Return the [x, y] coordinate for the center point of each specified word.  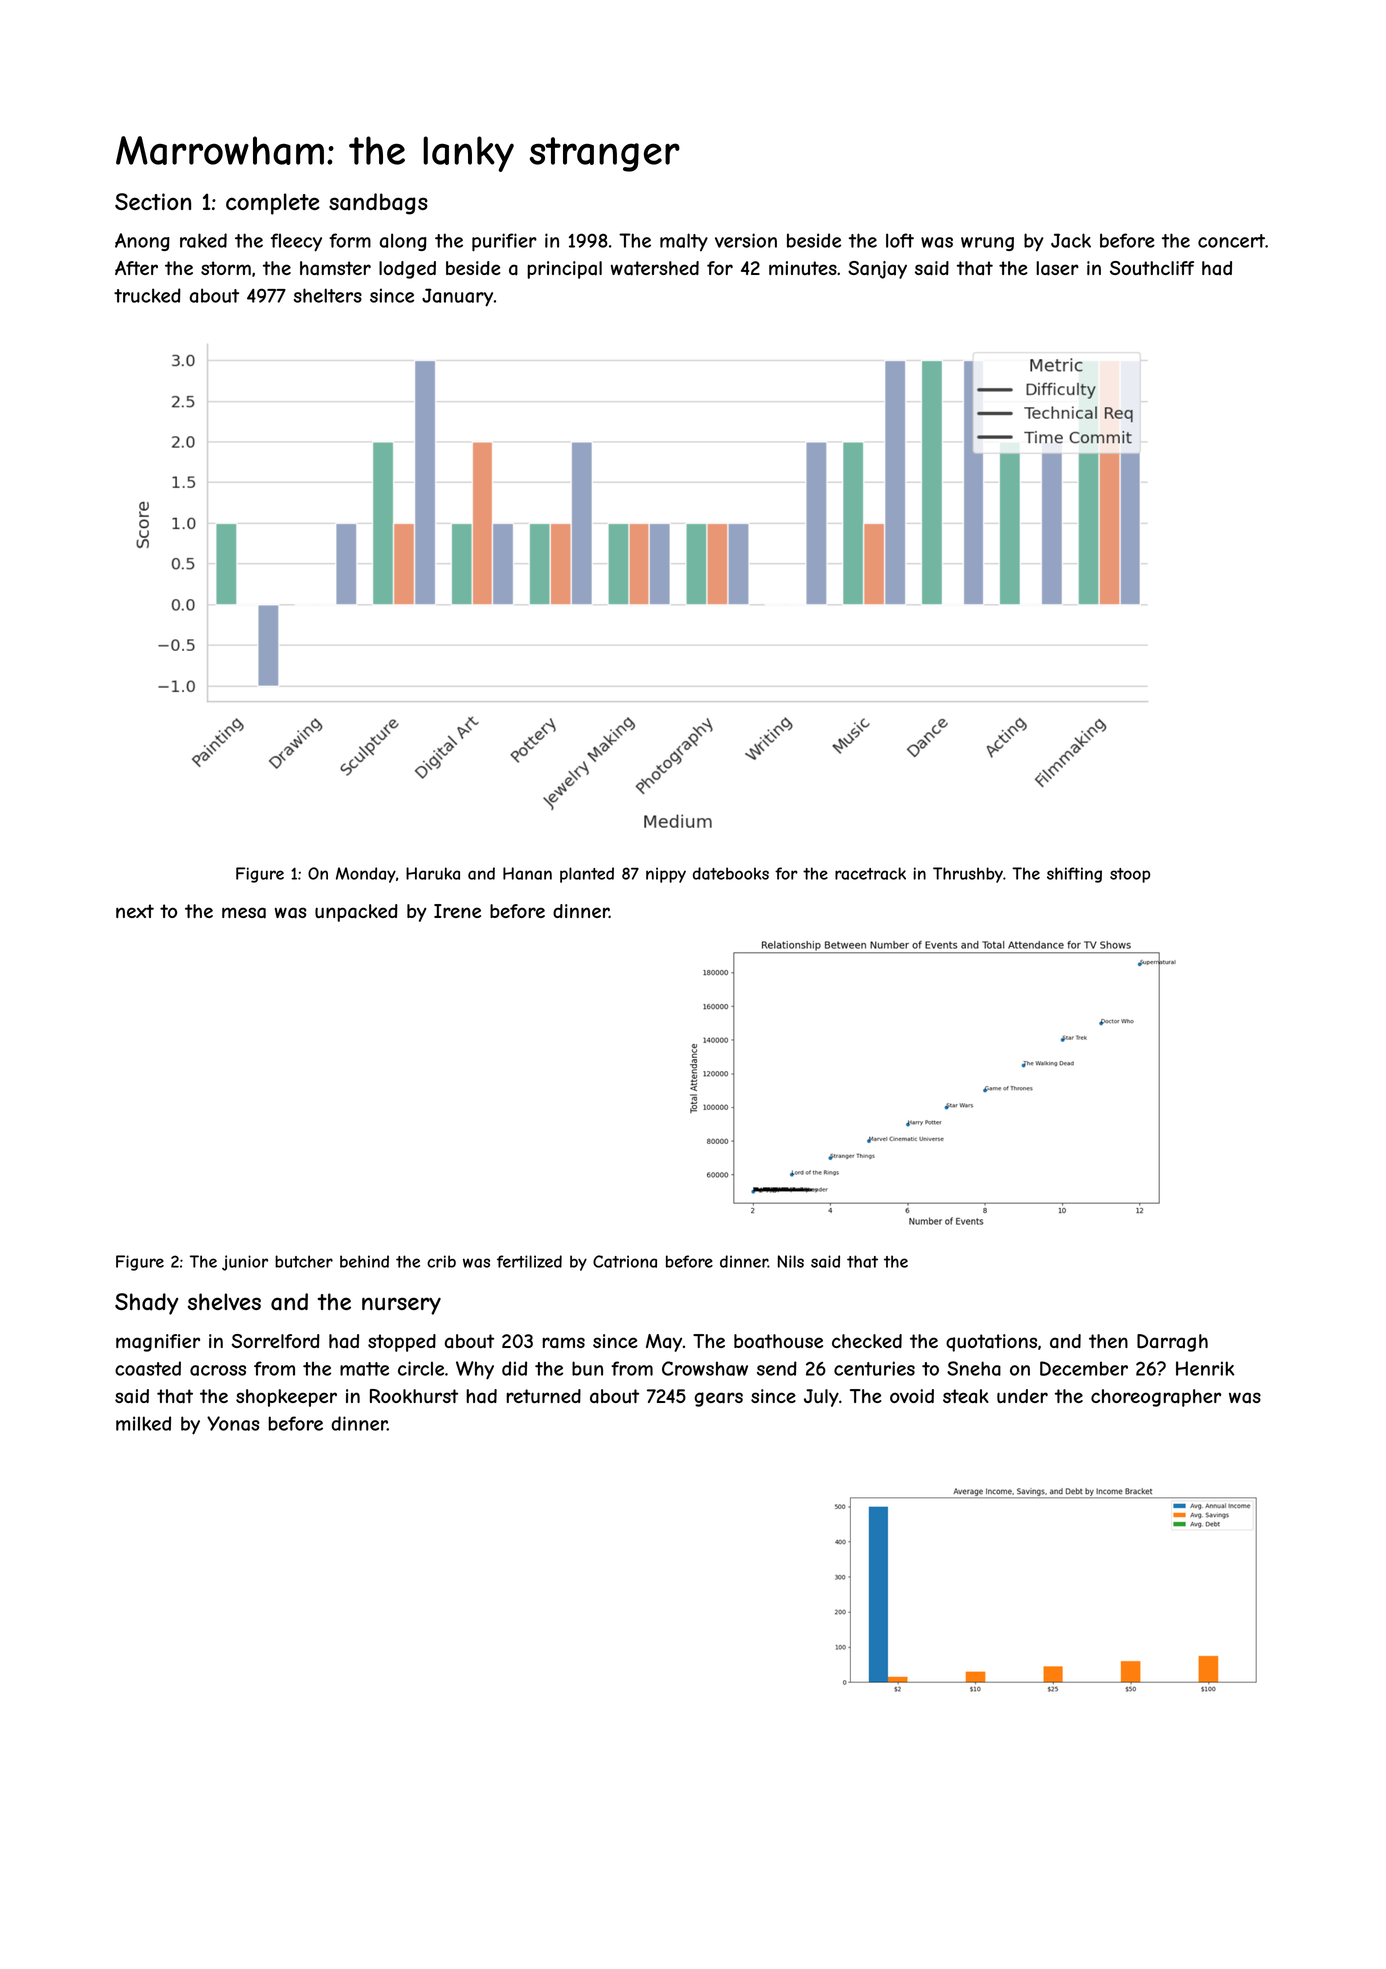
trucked [147, 295]
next [135, 911]
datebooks [731, 873]
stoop [1130, 875]
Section [153, 201]
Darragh [1172, 1343]
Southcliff [1152, 268]
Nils [791, 1261]
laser [1057, 268]
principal [564, 270]
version [746, 240]
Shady [146, 1304]
